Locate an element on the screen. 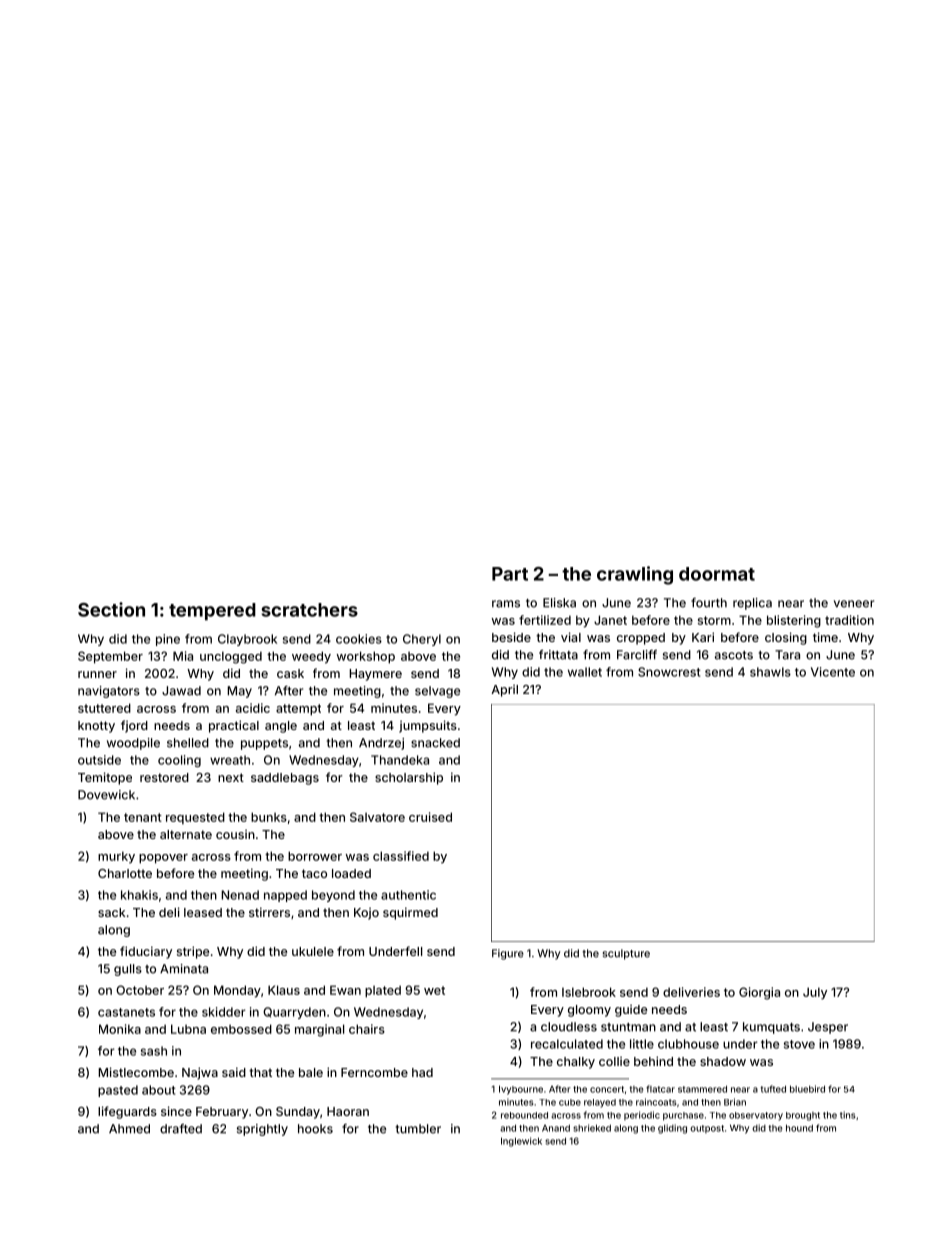 The height and width of the screenshot is (1233, 952). said is located at coordinates (234, 1072).
